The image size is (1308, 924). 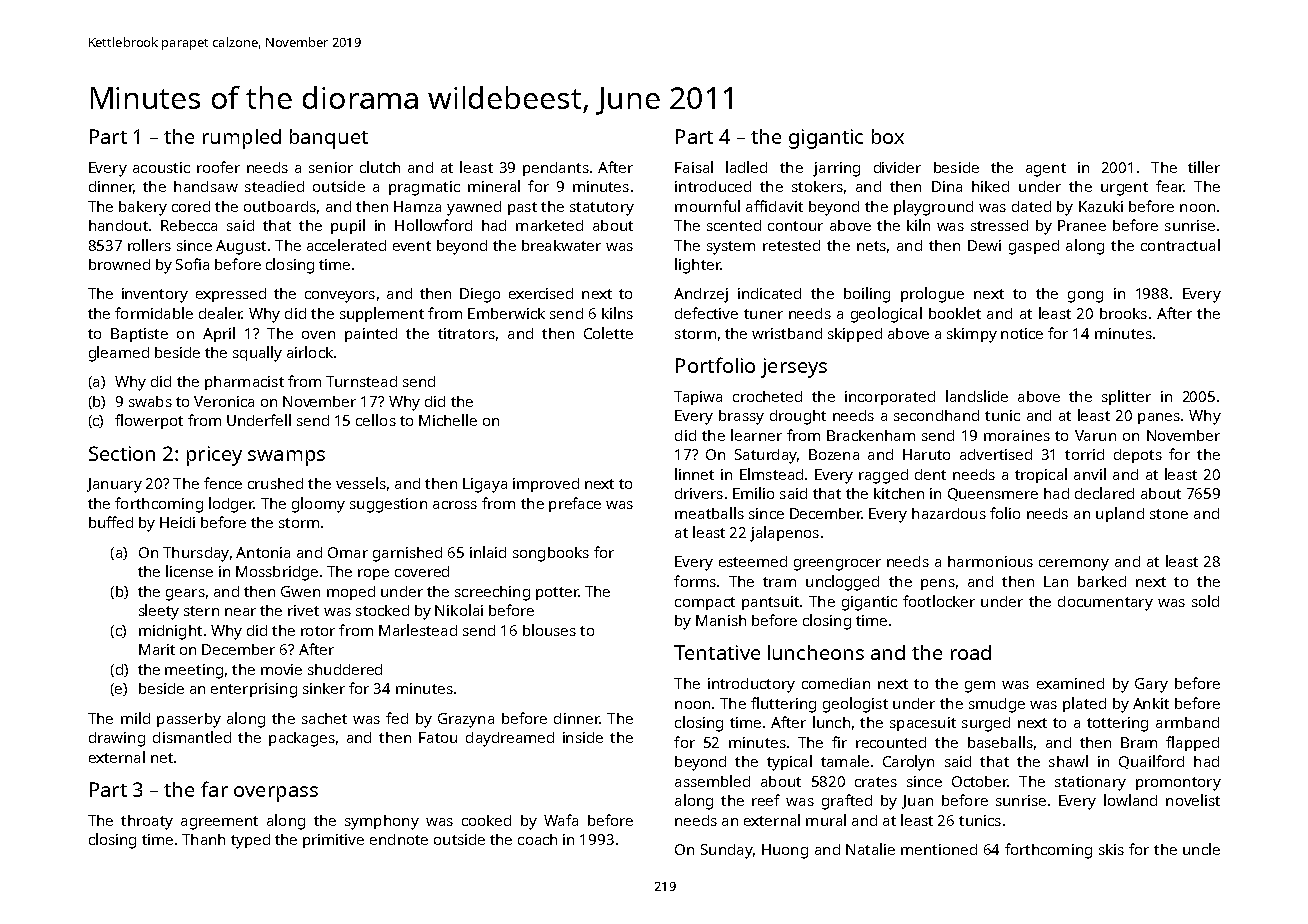 What do you see at coordinates (546, 485) in the page?
I see `improved` at bounding box center [546, 485].
